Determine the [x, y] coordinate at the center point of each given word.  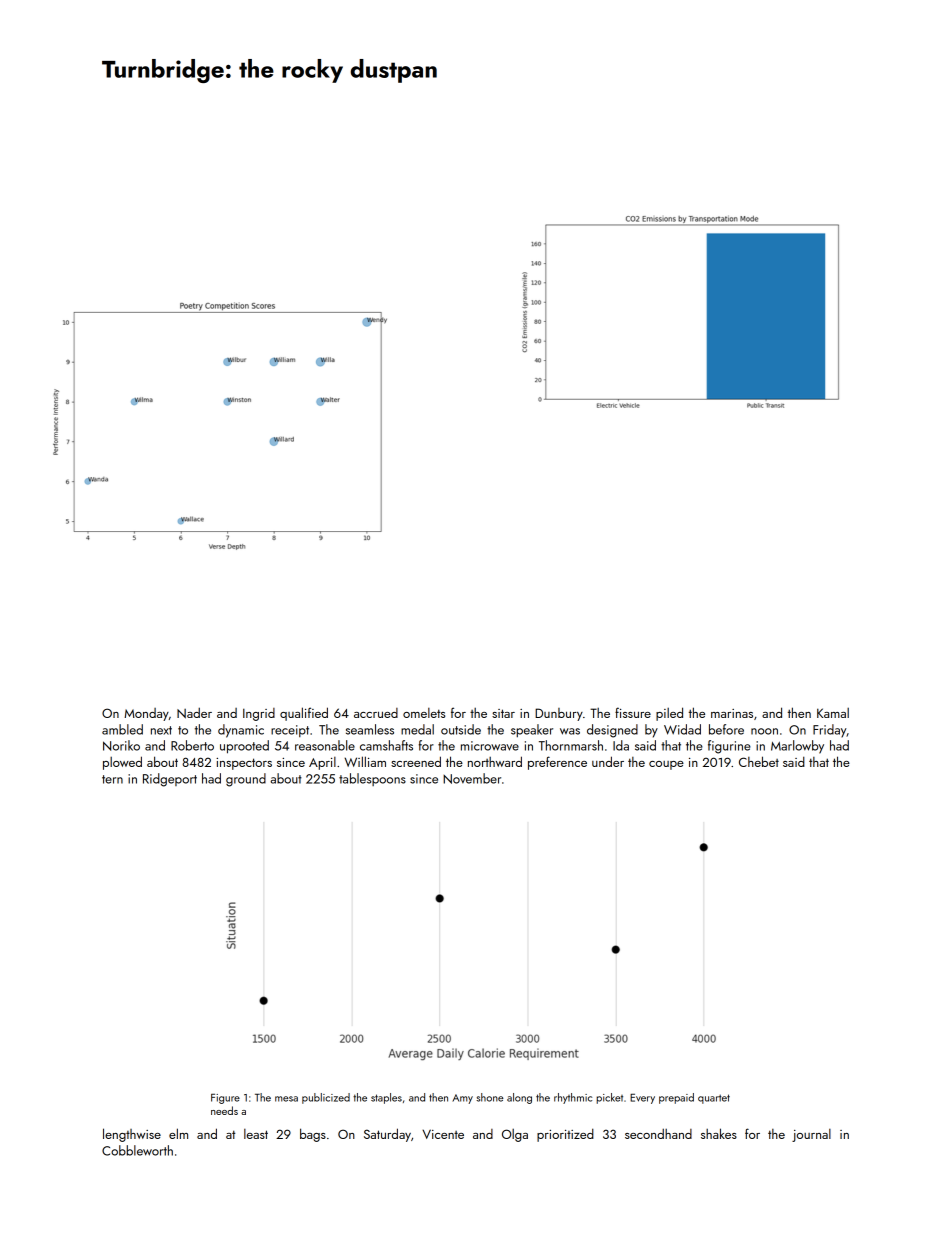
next [161, 730]
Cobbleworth [137, 1150]
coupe [666, 765]
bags [313, 1135]
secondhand [658, 1133]
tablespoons [372, 779]
